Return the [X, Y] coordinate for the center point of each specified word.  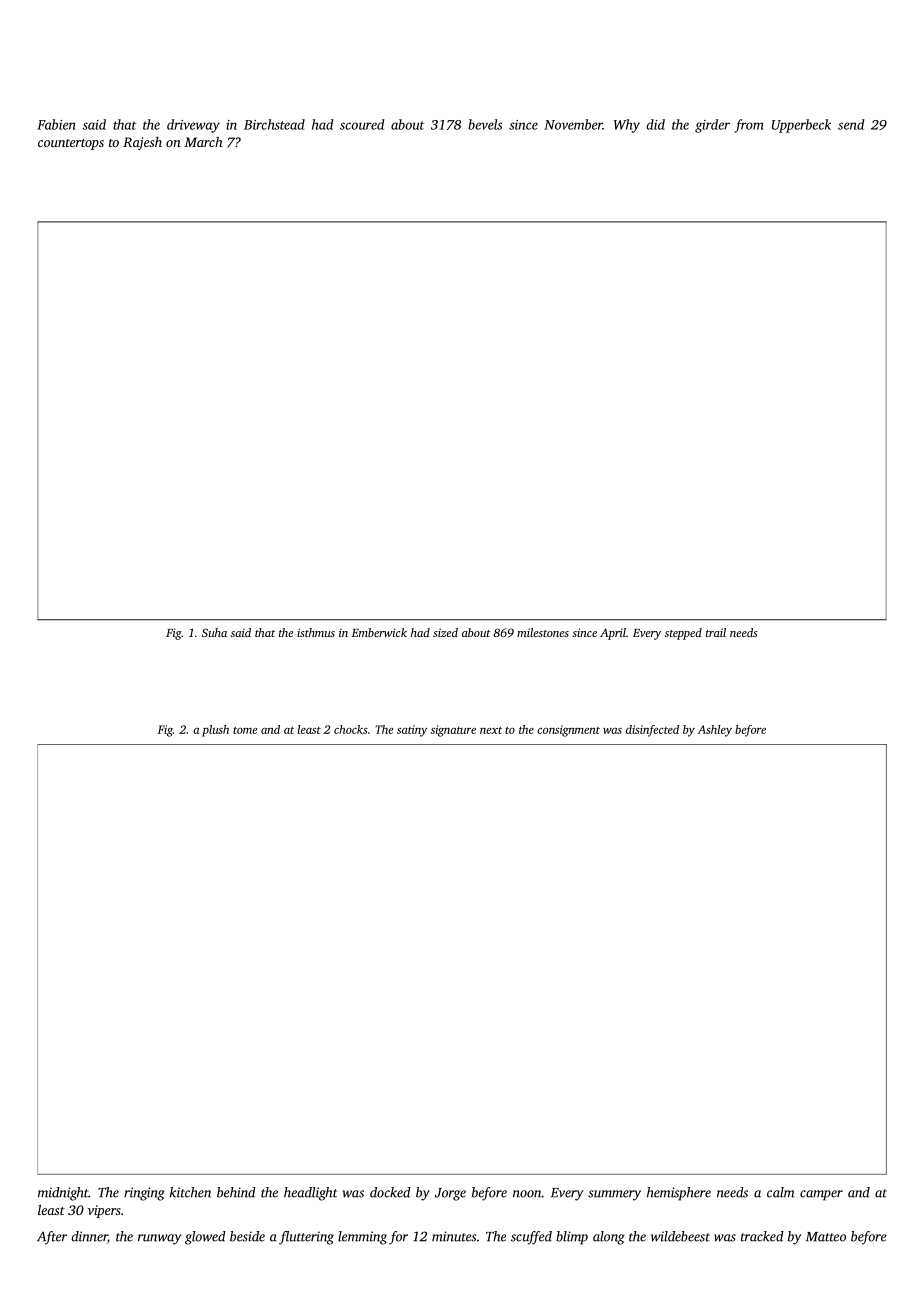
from [748, 126]
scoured [362, 124]
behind [236, 1192]
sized [445, 632]
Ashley [715, 731]
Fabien [56, 124]
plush [215, 731]
